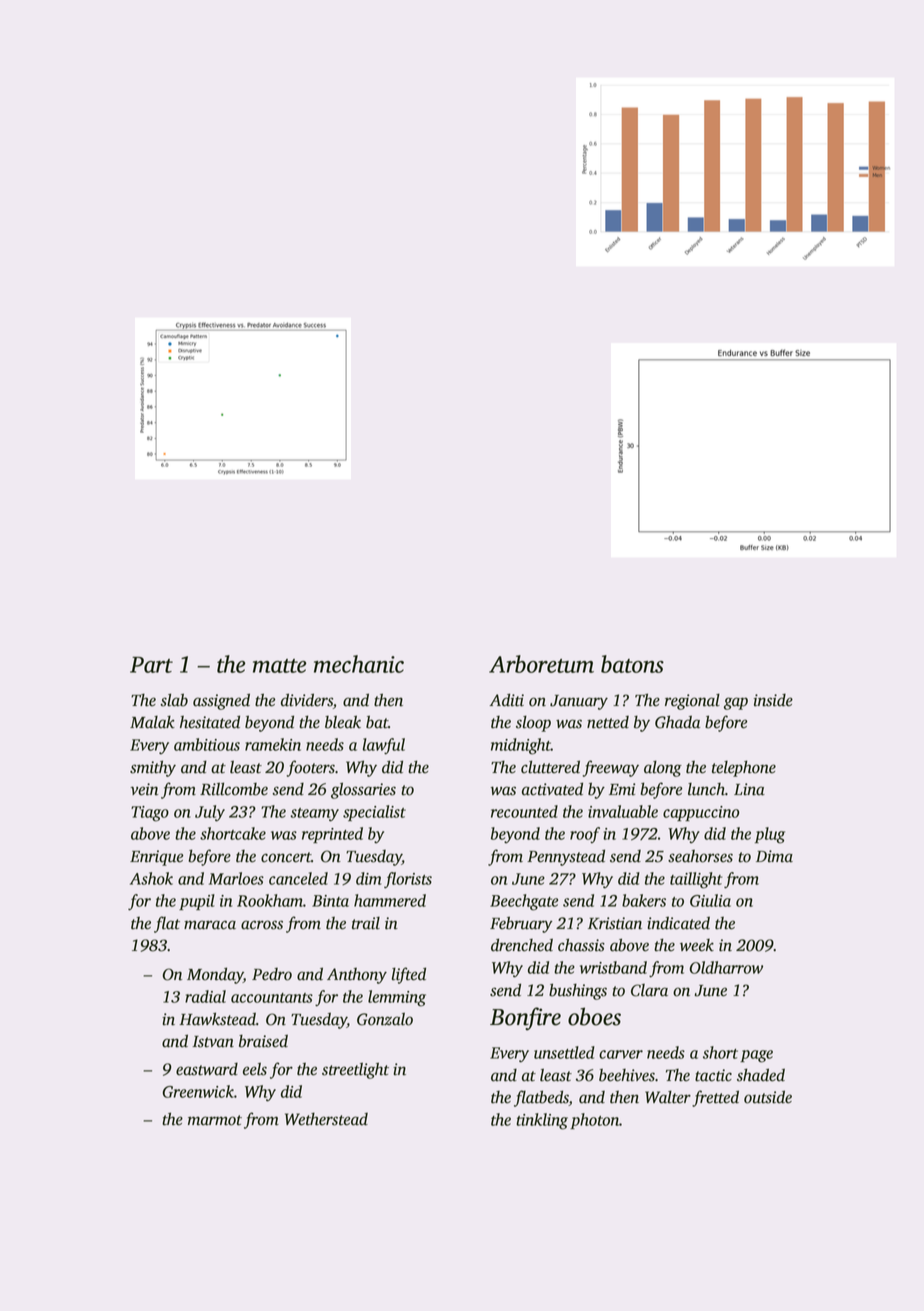 This document has width=924, height=1311. I want to click on mechanic, so click(359, 664).
